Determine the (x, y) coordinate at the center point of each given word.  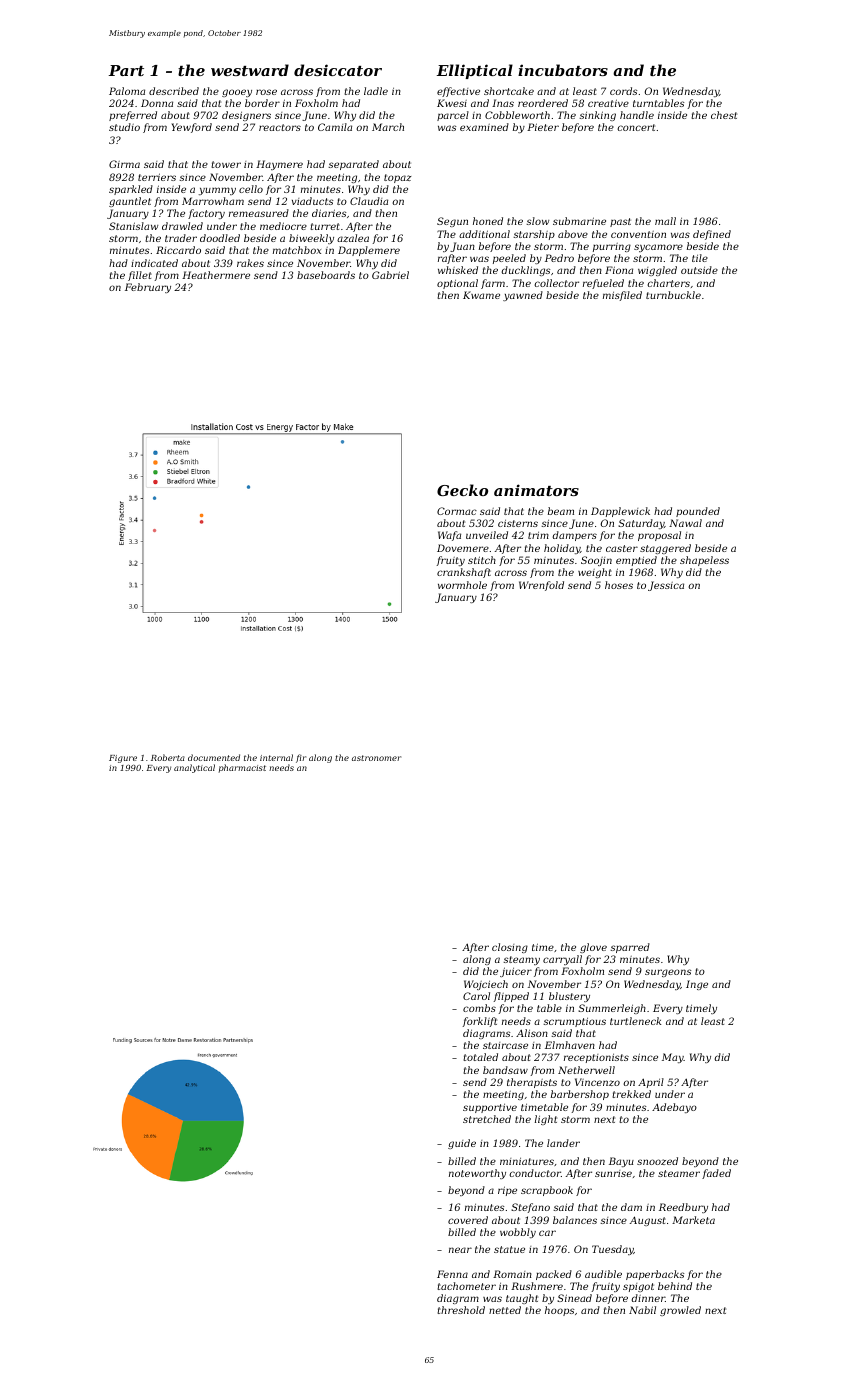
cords (623, 91)
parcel (453, 116)
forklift (480, 1022)
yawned (523, 296)
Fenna (452, 1274)
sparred (630, 948)
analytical (194, 768)
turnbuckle (673, 295)
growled (680, 1311)
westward (250, 70)
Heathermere (216, 275)
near (460, 1250)
